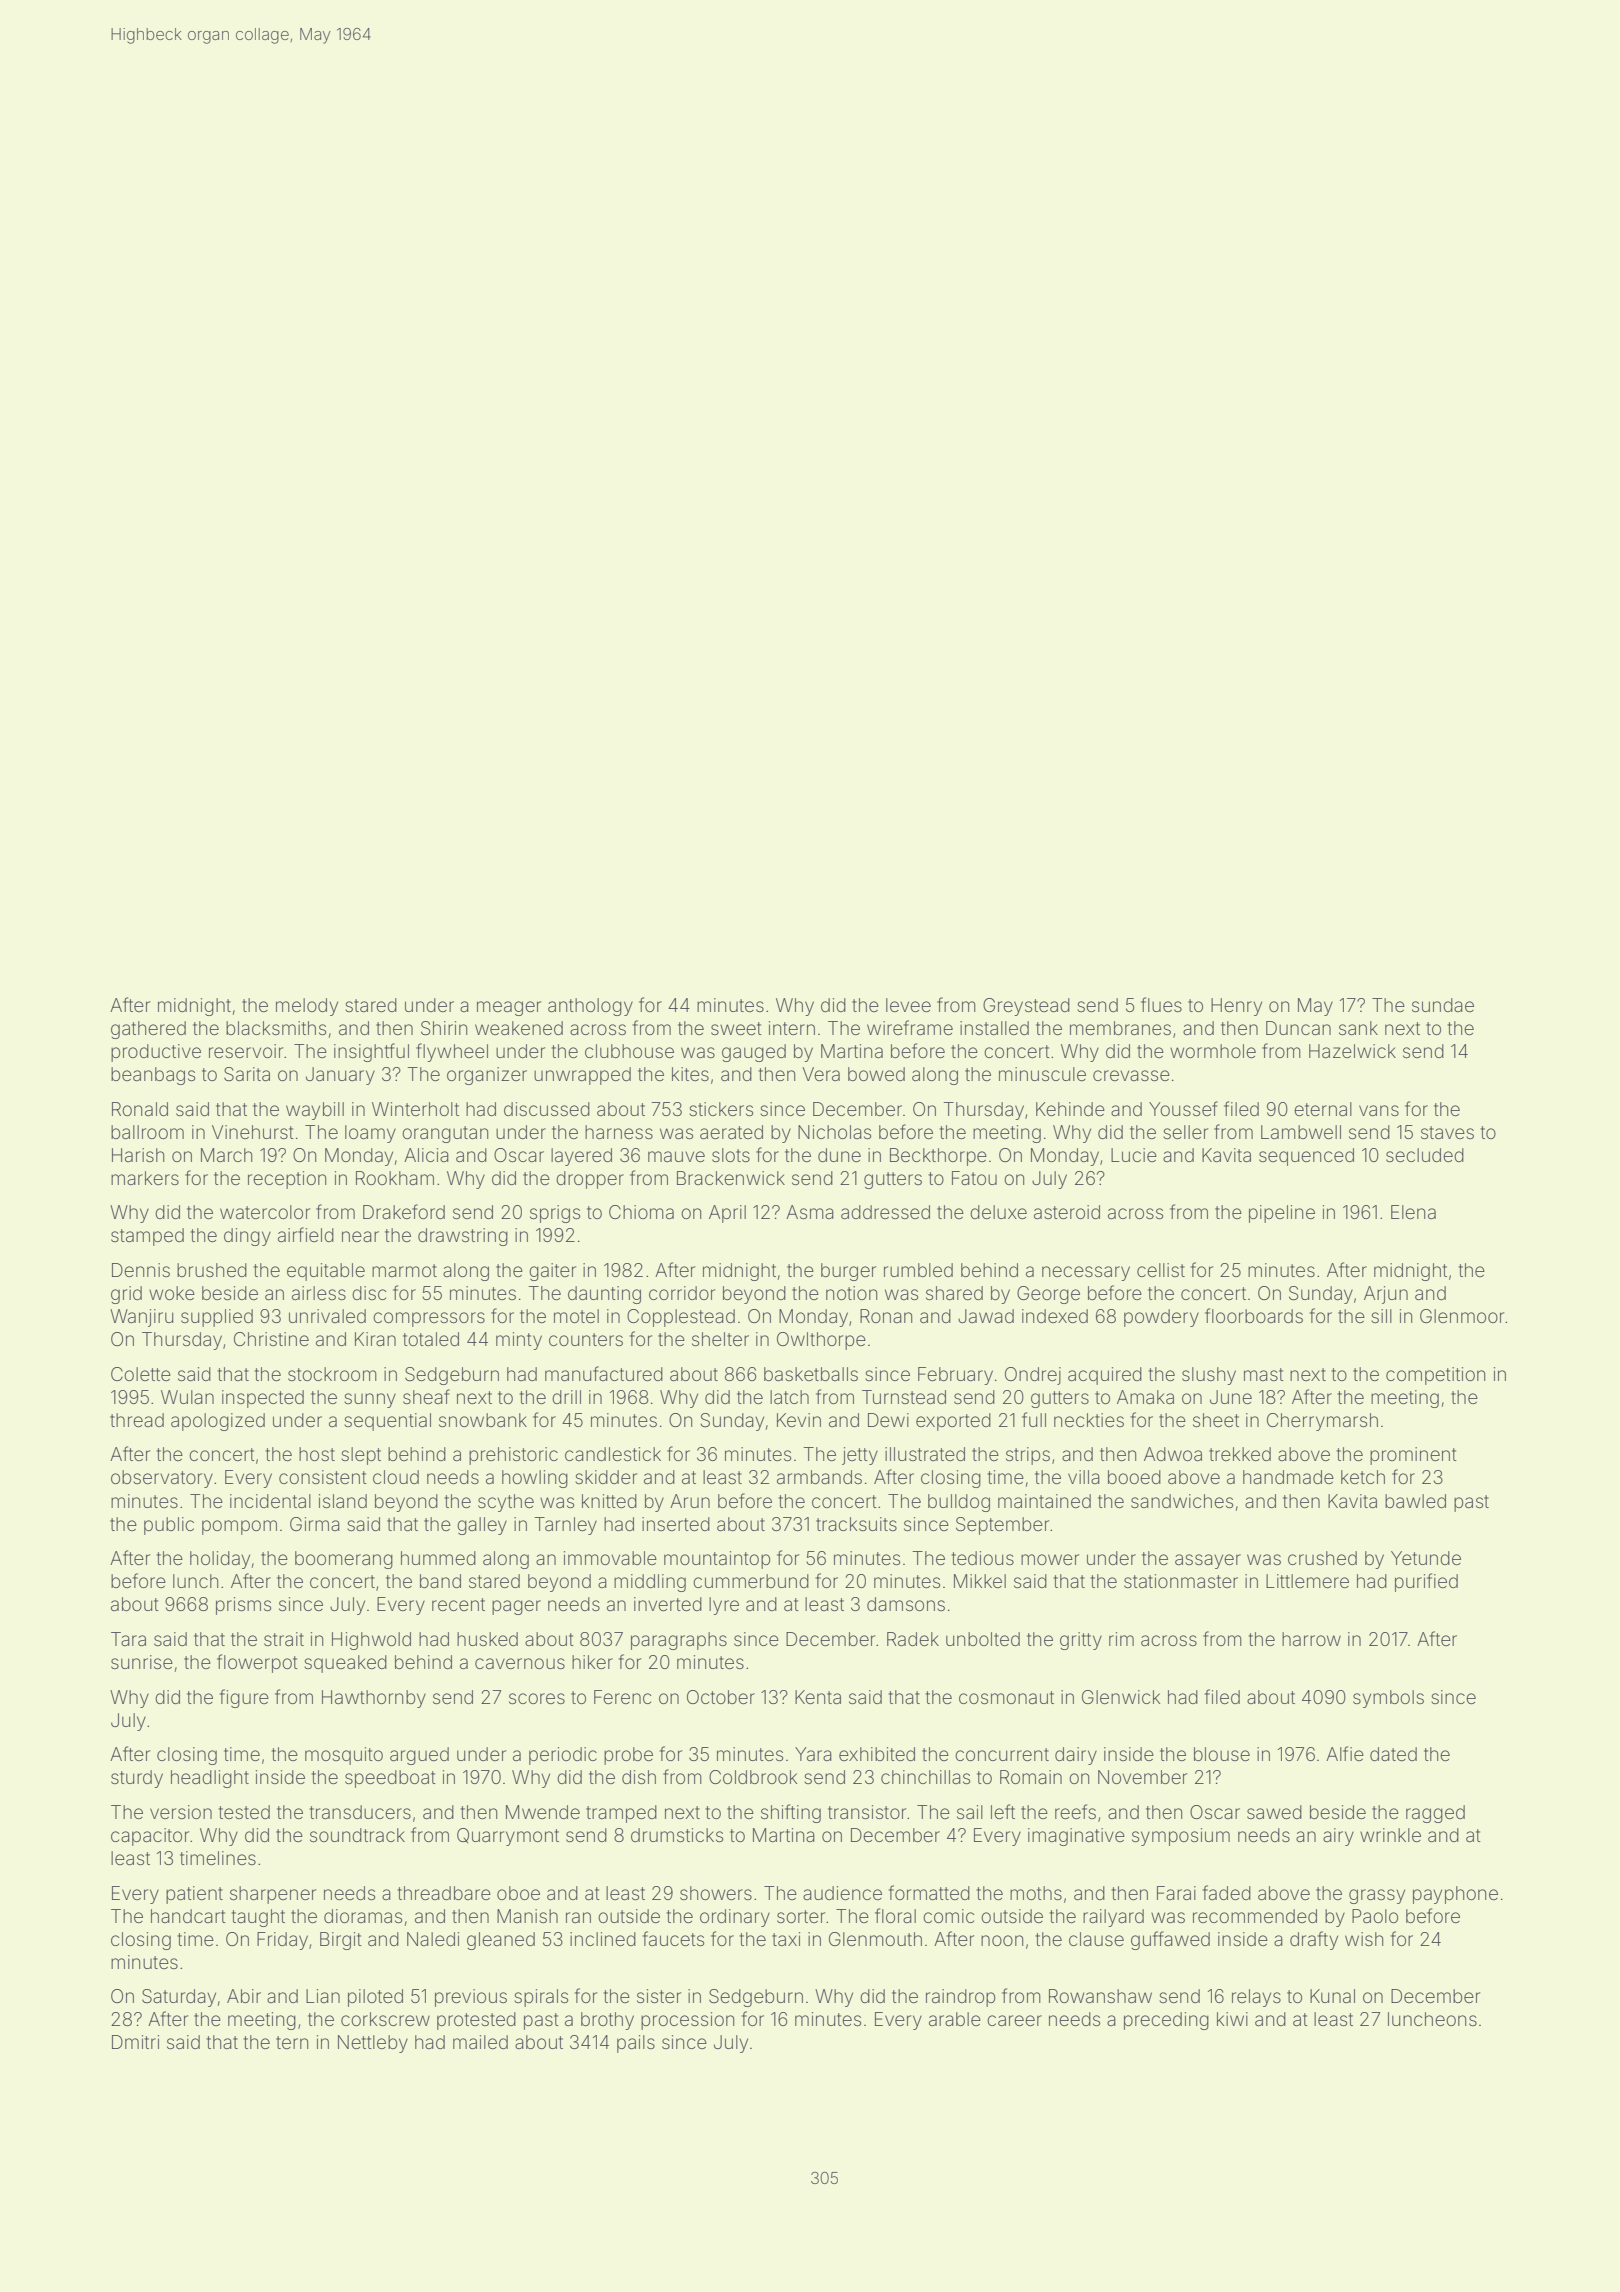  I want to click on patient, so click(194, 1895).
